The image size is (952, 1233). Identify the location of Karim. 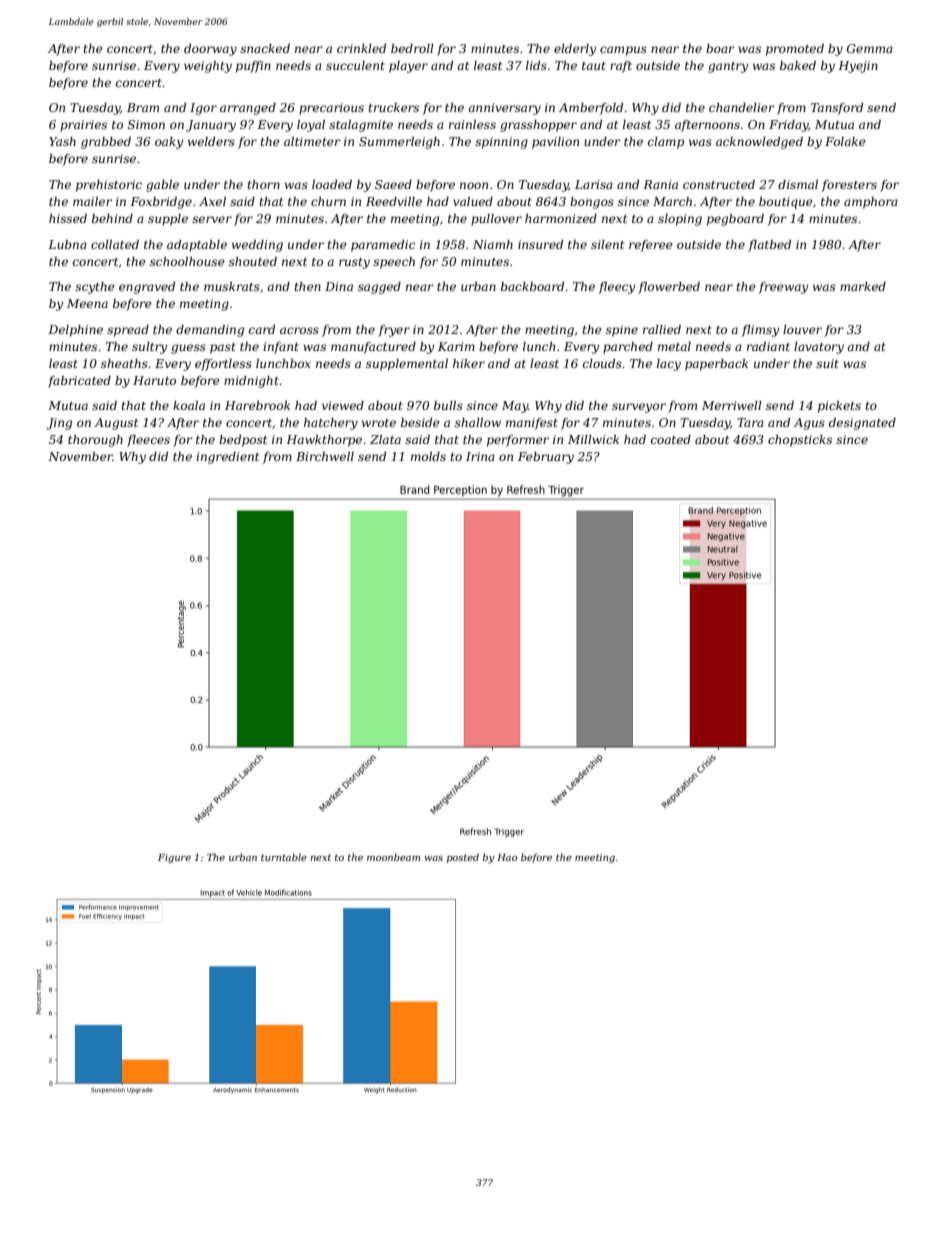
(456, 346).
